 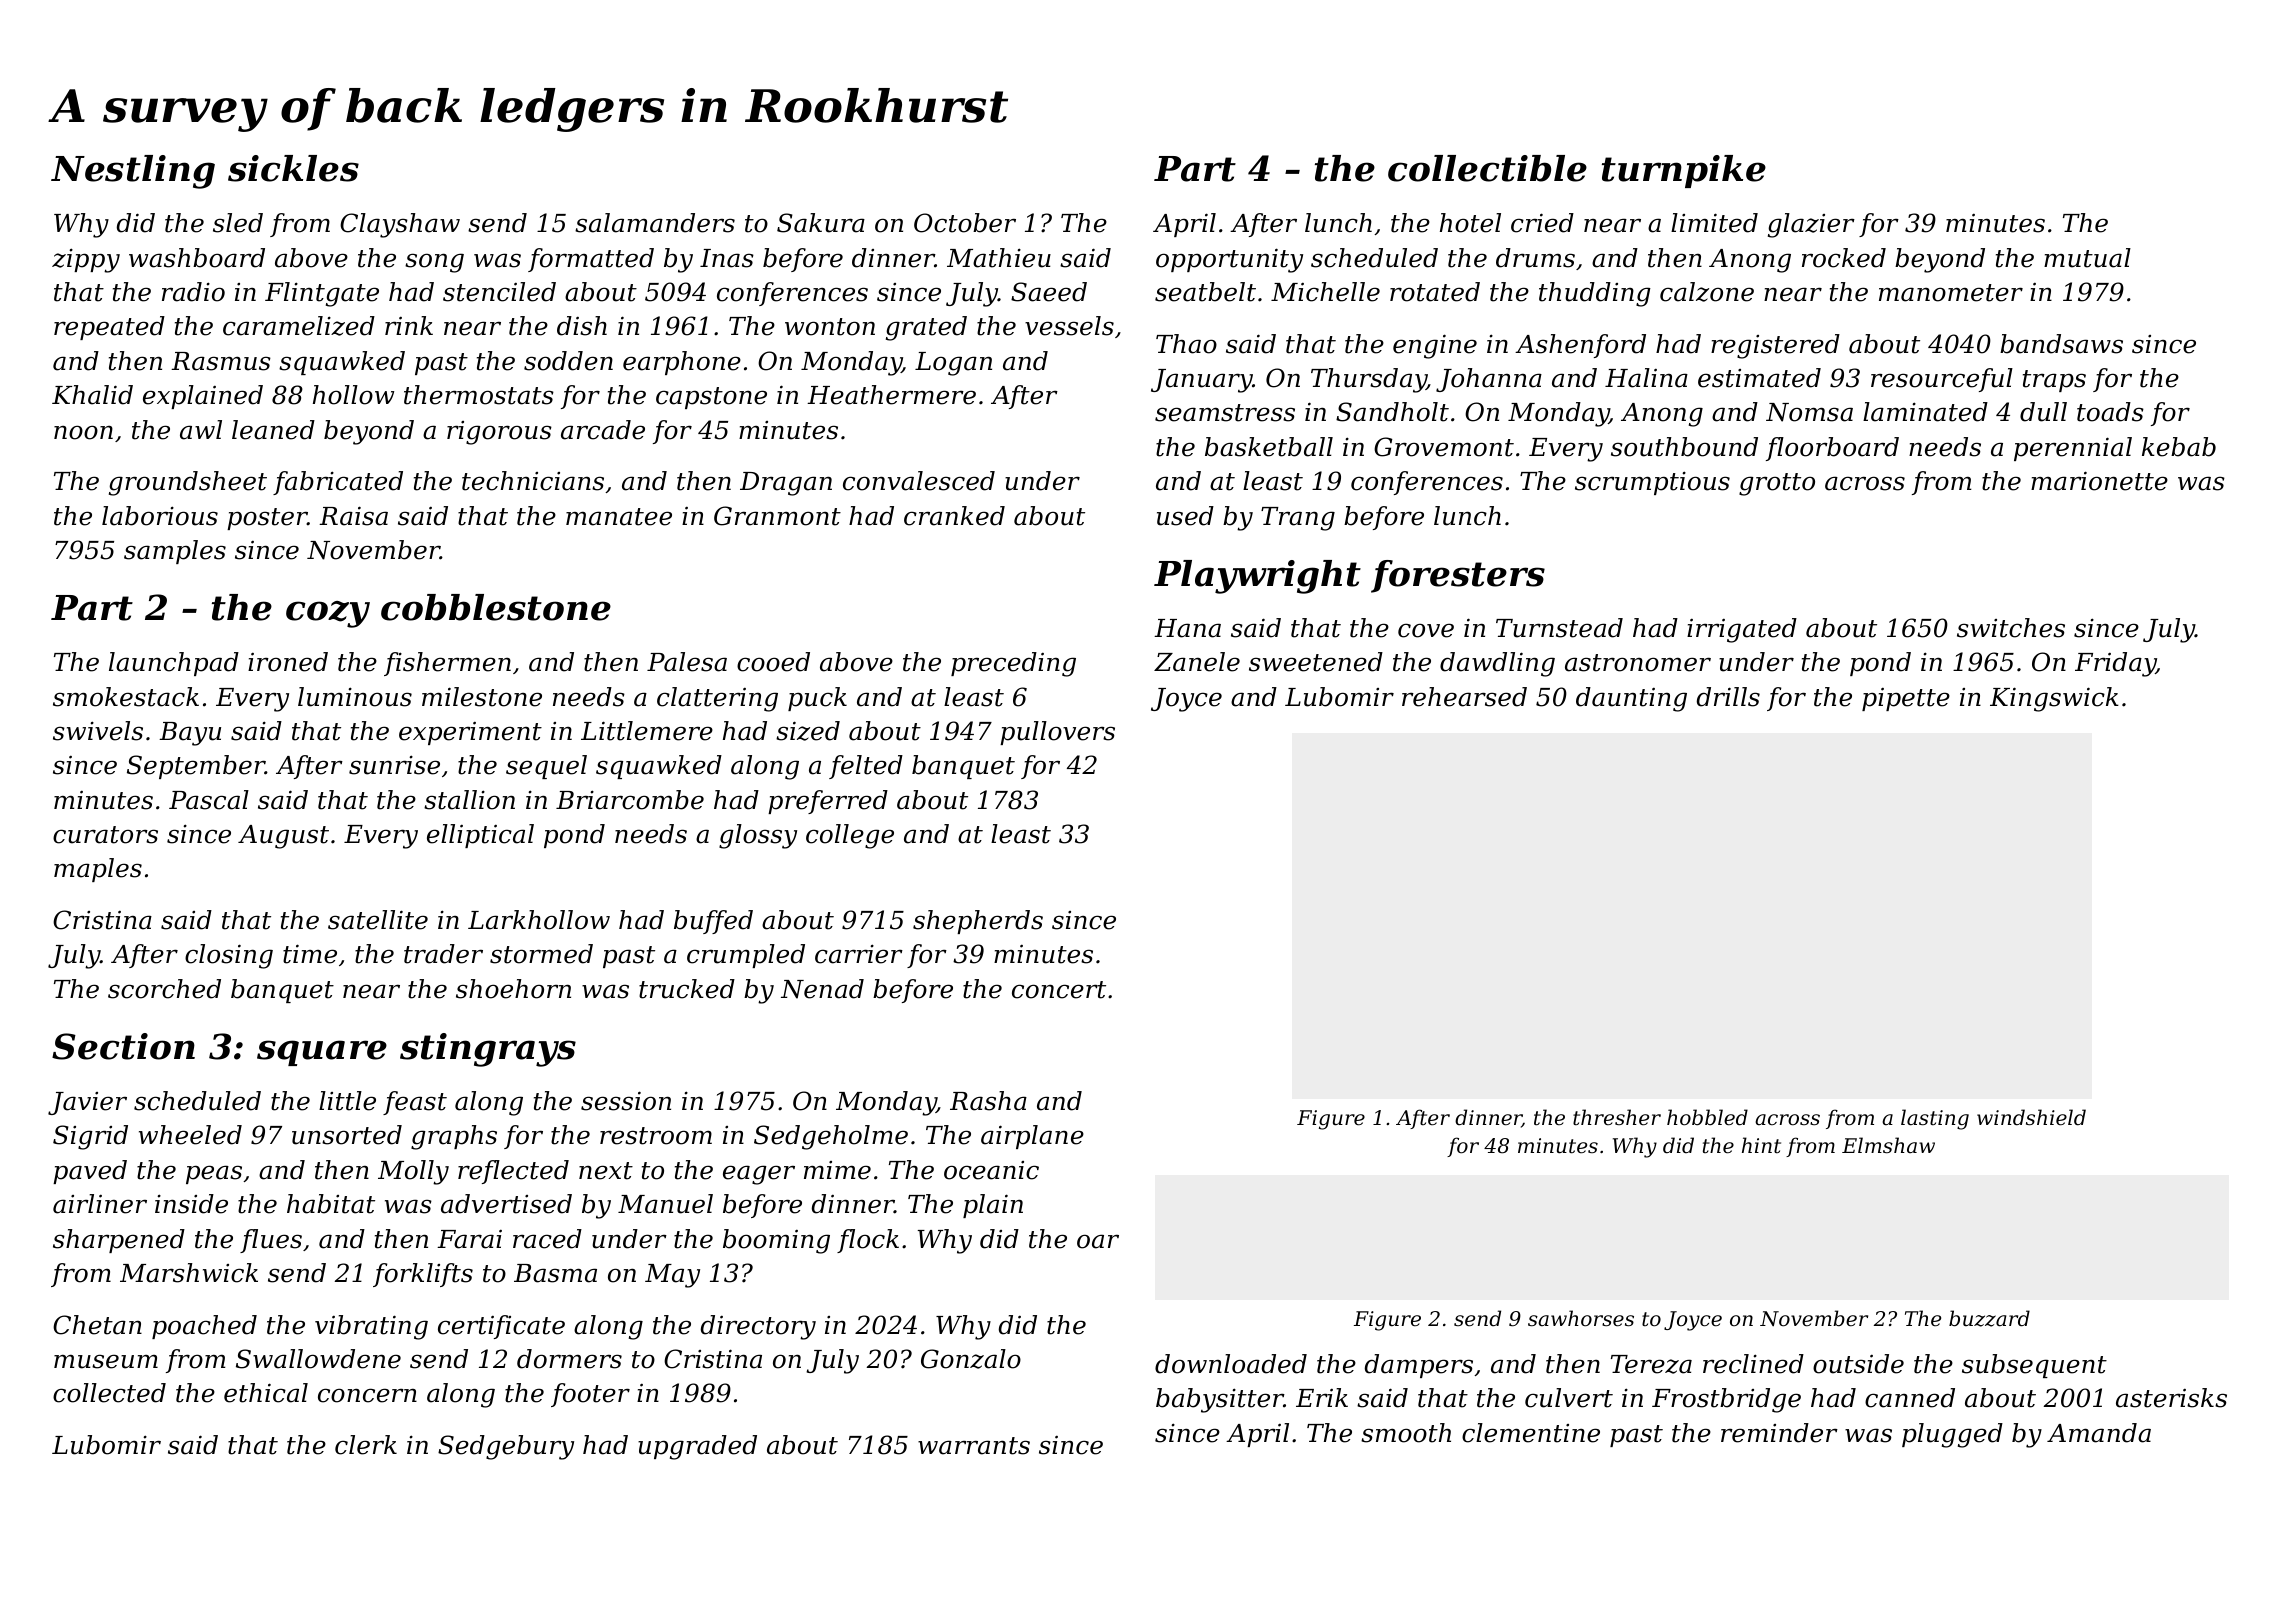 What do you see at coordinates (164, 989) in the screenshot?
I see `scorched` at bounding box center [164, 989].
